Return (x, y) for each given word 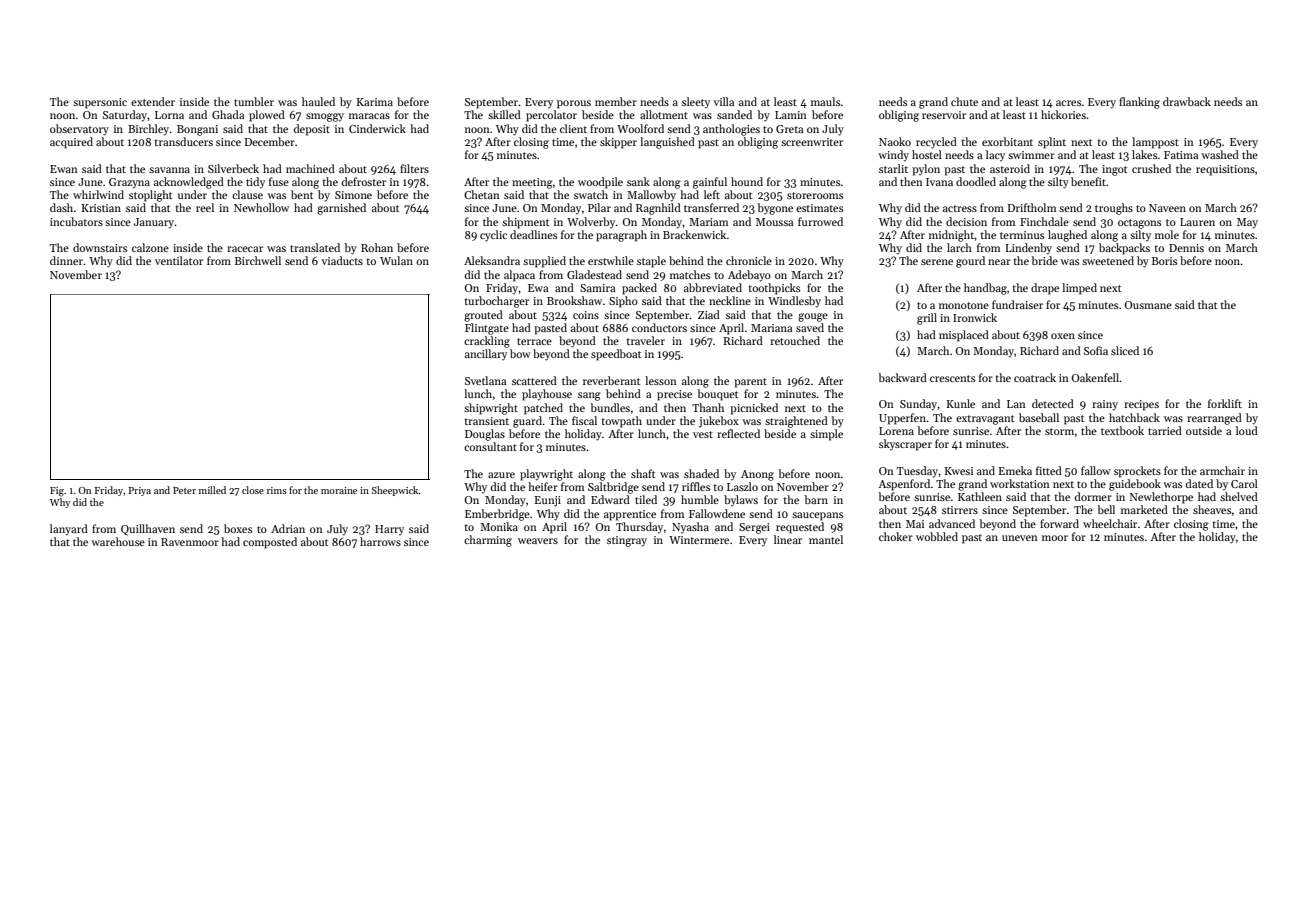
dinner (66, 260)
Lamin (791, 115)
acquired (71, 143)
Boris (1164, 261)
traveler (645, 340)
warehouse (118, 541)
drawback (1187, 101)
